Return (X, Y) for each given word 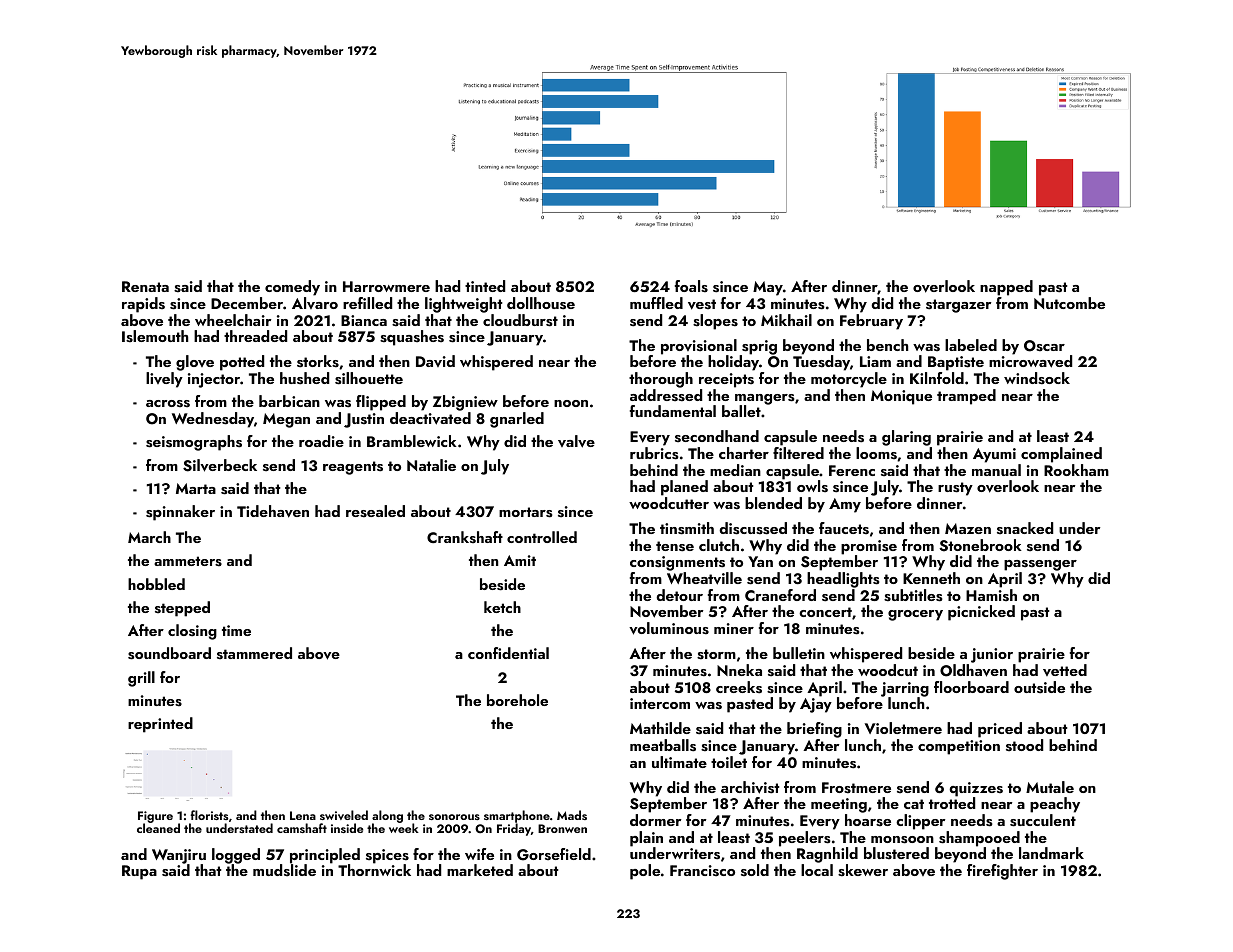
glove (195, 363)
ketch (502, 607)
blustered (896, 853)
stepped (182, 609)
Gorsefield (554, 854)
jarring (905, 689)
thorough (661, 380)
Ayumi (994, 455)
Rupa (139, 872)
